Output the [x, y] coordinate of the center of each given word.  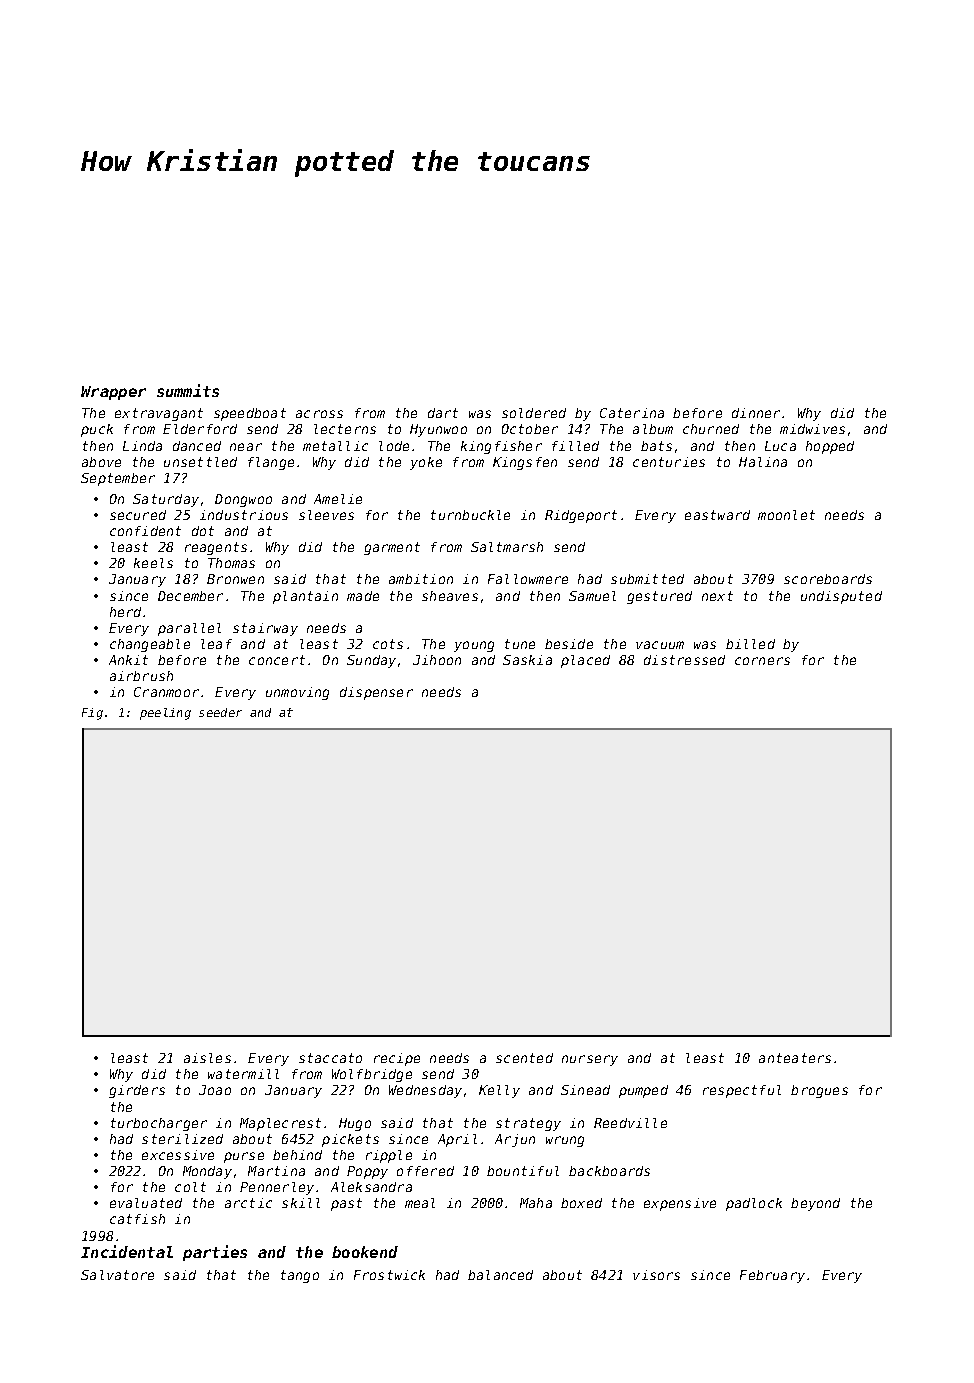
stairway [265, 629]
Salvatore [117, 1275]
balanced [500, 1275]
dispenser [376, 693]
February [772, 1276]
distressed [684, 660]
